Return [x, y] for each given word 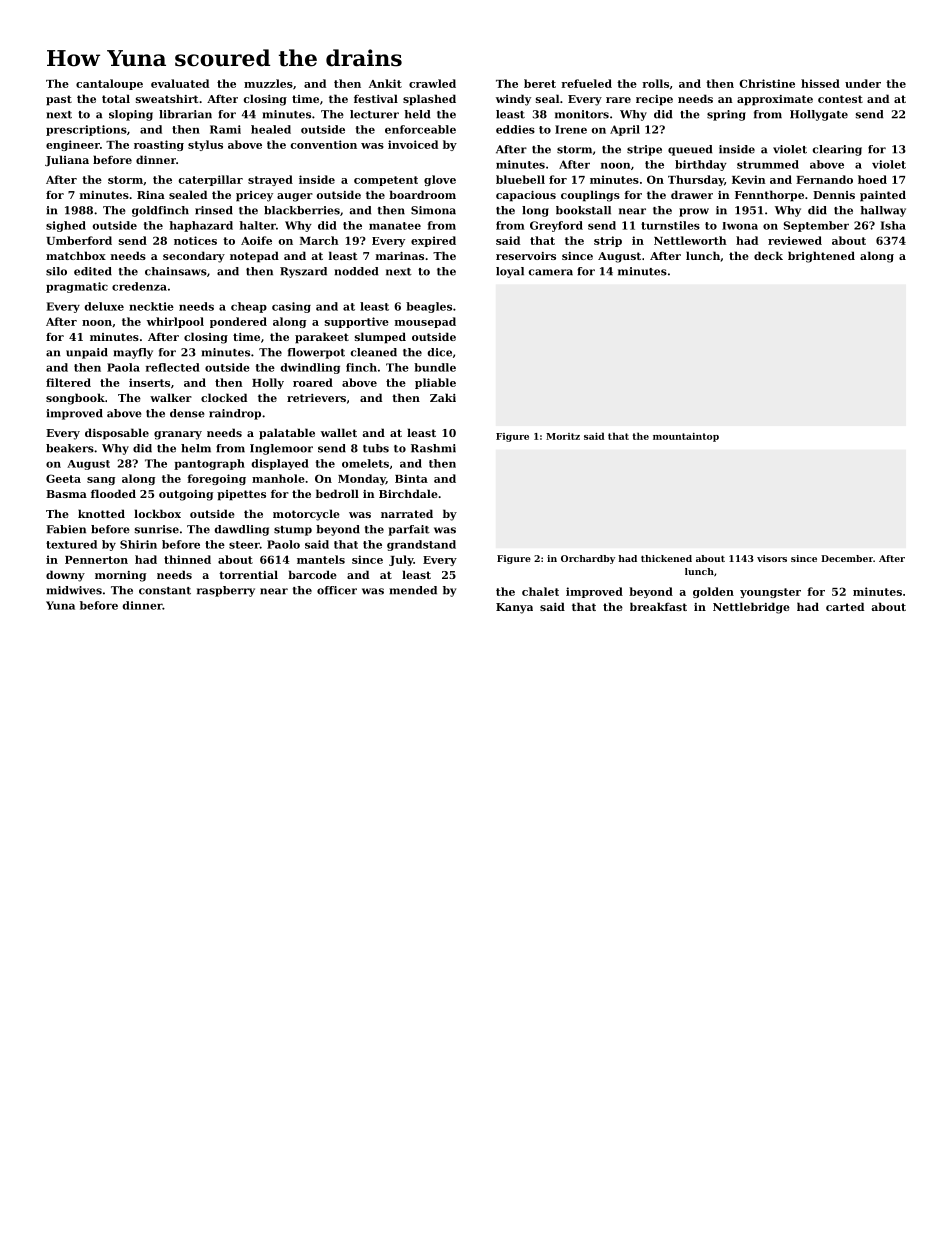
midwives [74, 590]
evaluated [180, 83]
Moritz [563, 436]
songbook [75, 399]
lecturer [374, 114]
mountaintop [686, 437]
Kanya [514, 608]
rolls [655, 83]
